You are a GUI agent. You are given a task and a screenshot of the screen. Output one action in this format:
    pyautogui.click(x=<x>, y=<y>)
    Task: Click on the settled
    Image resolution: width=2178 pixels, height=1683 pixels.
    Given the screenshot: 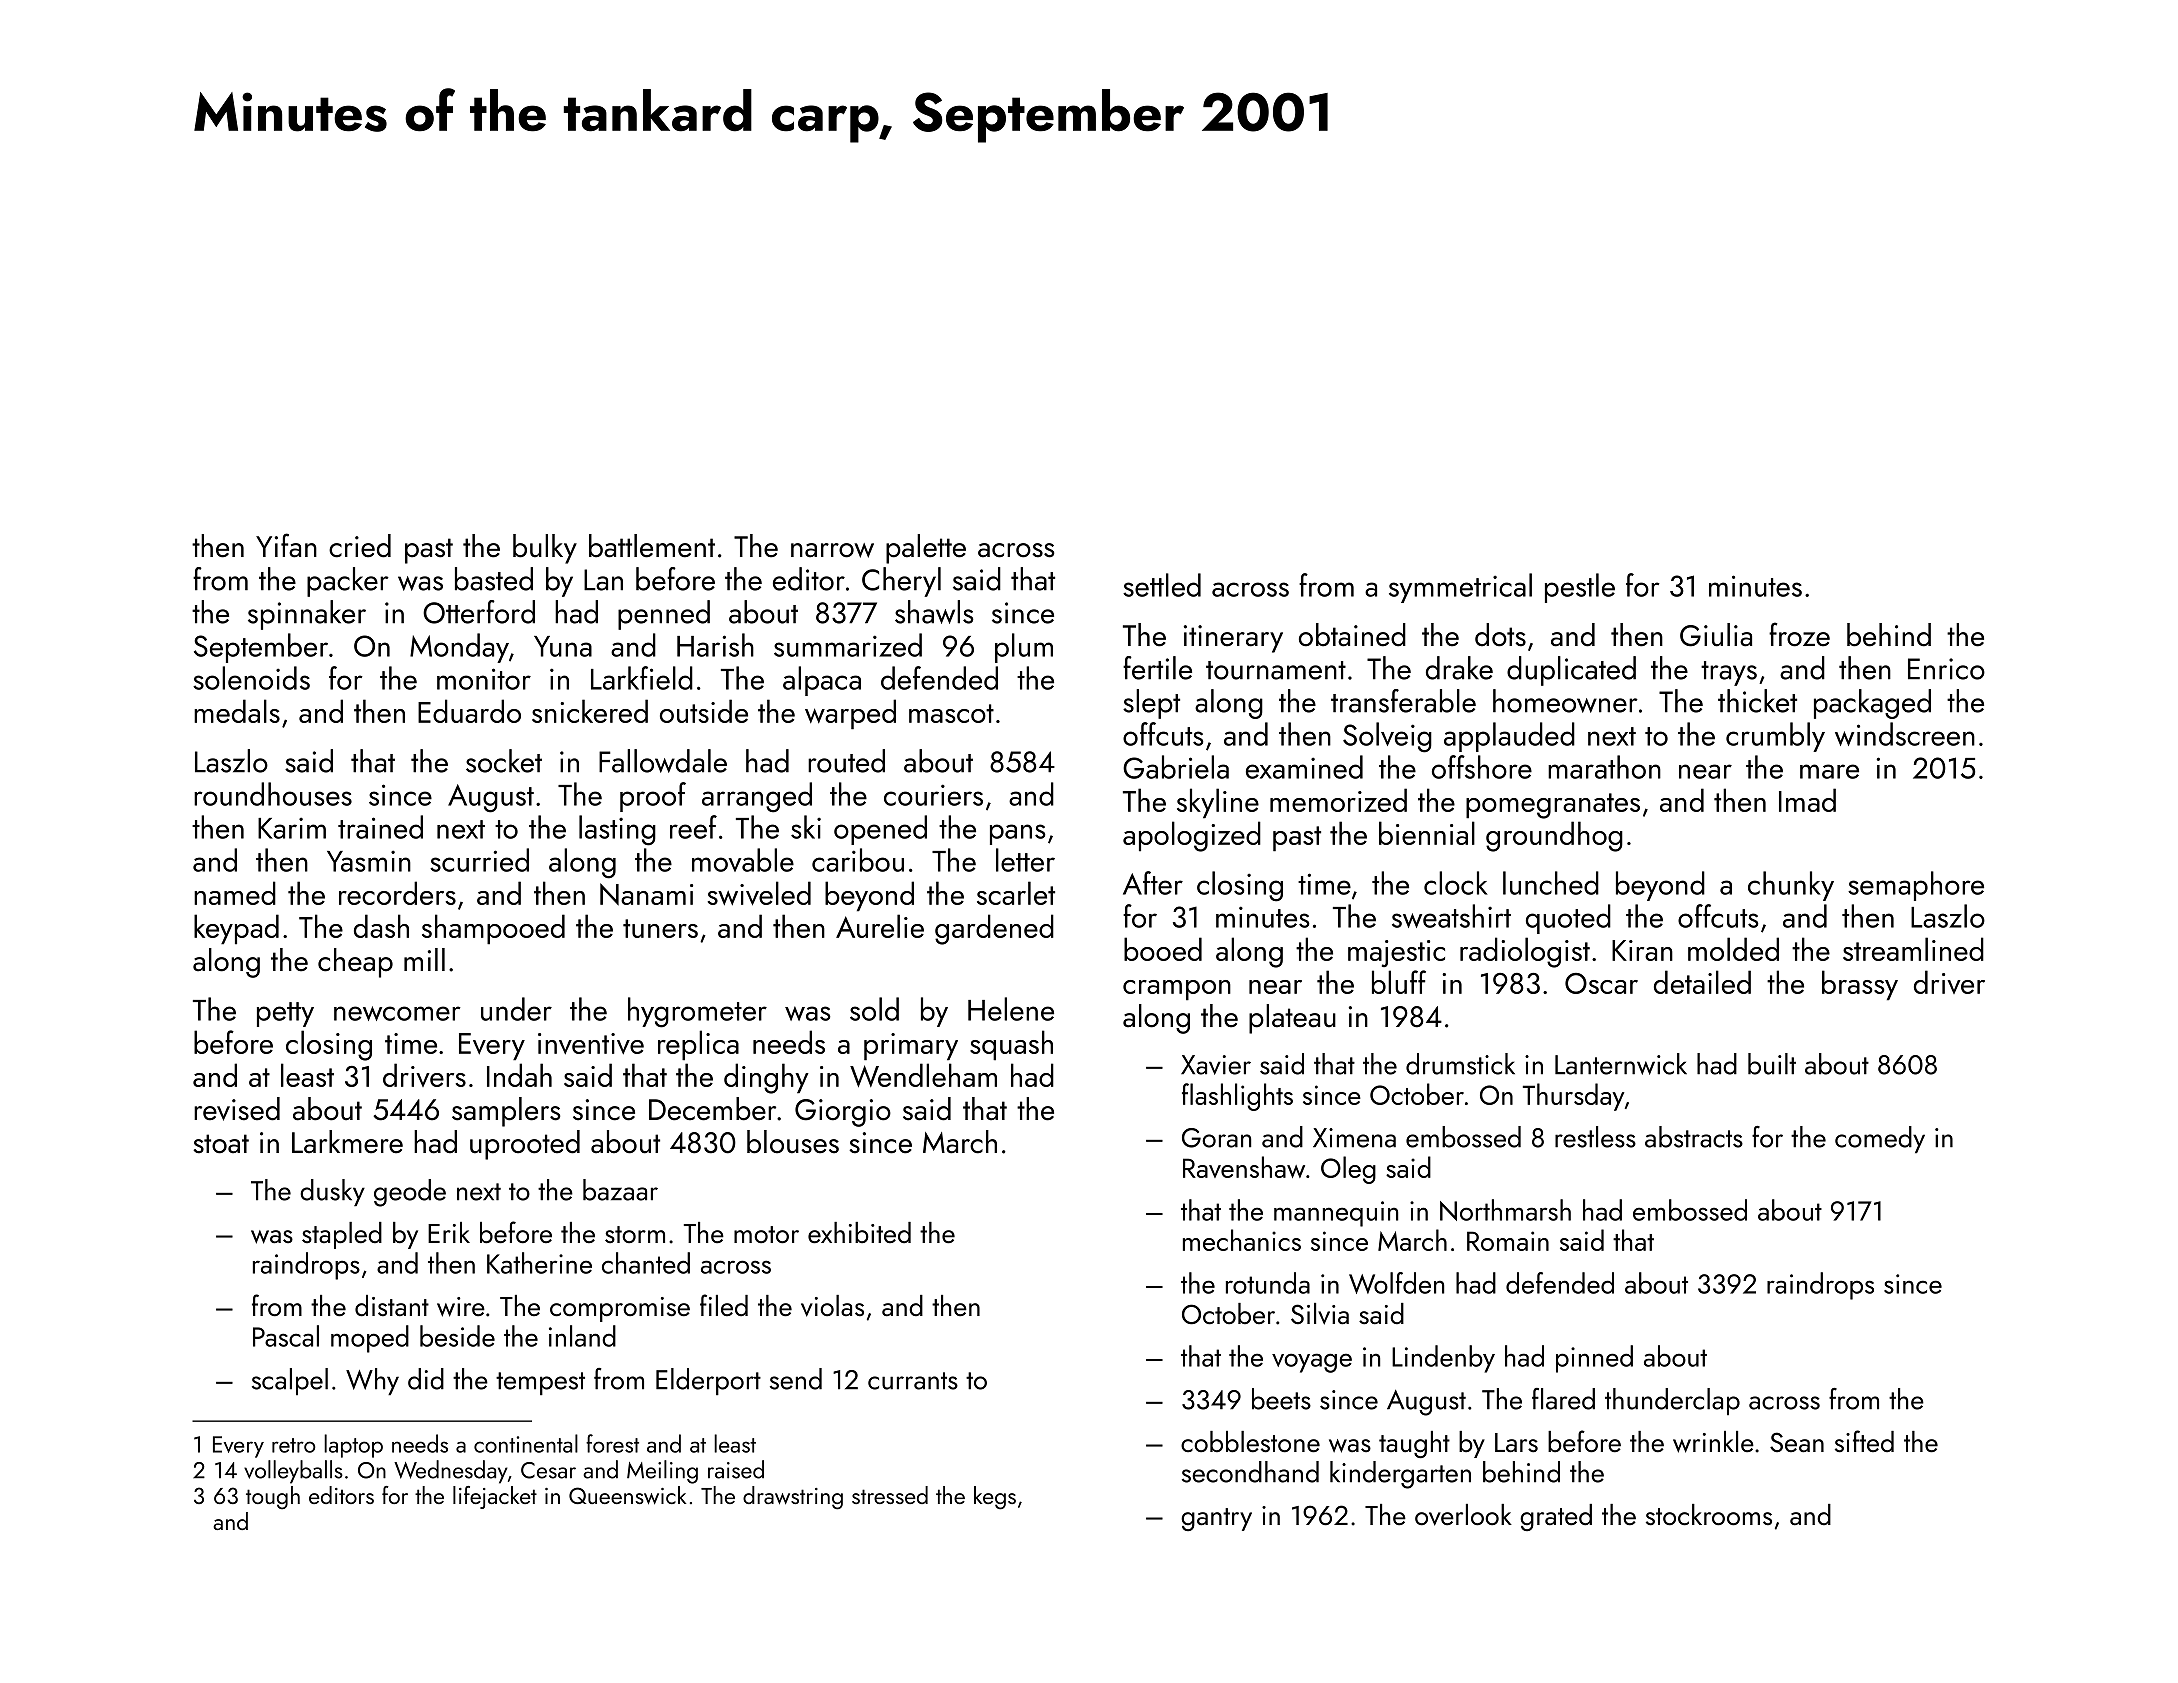 What is the action you would take?
    pyautogui.click(x=1162, y=585)
